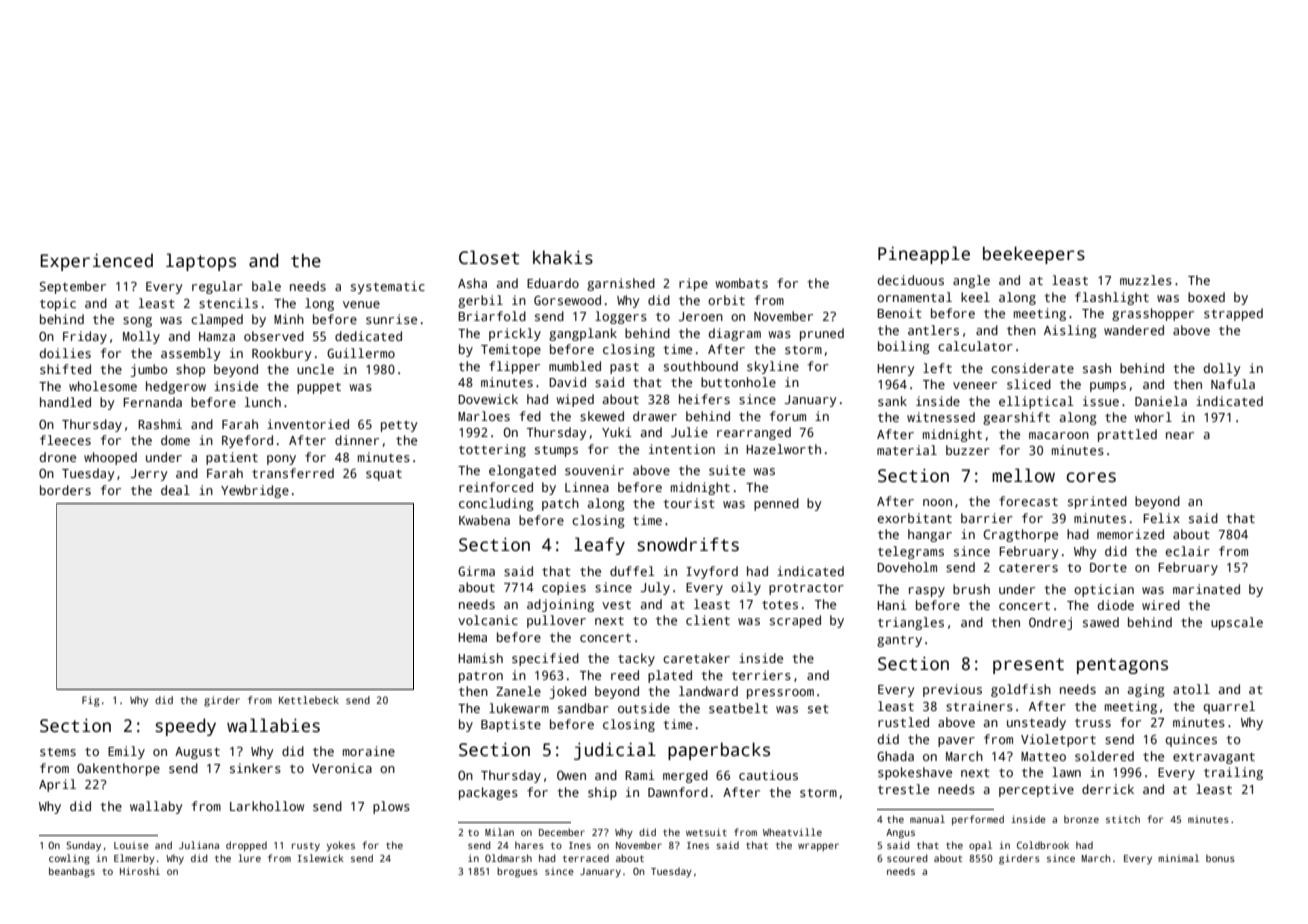 This page has width=1308, height=924. I want to click on specified, so click(545, 659).
